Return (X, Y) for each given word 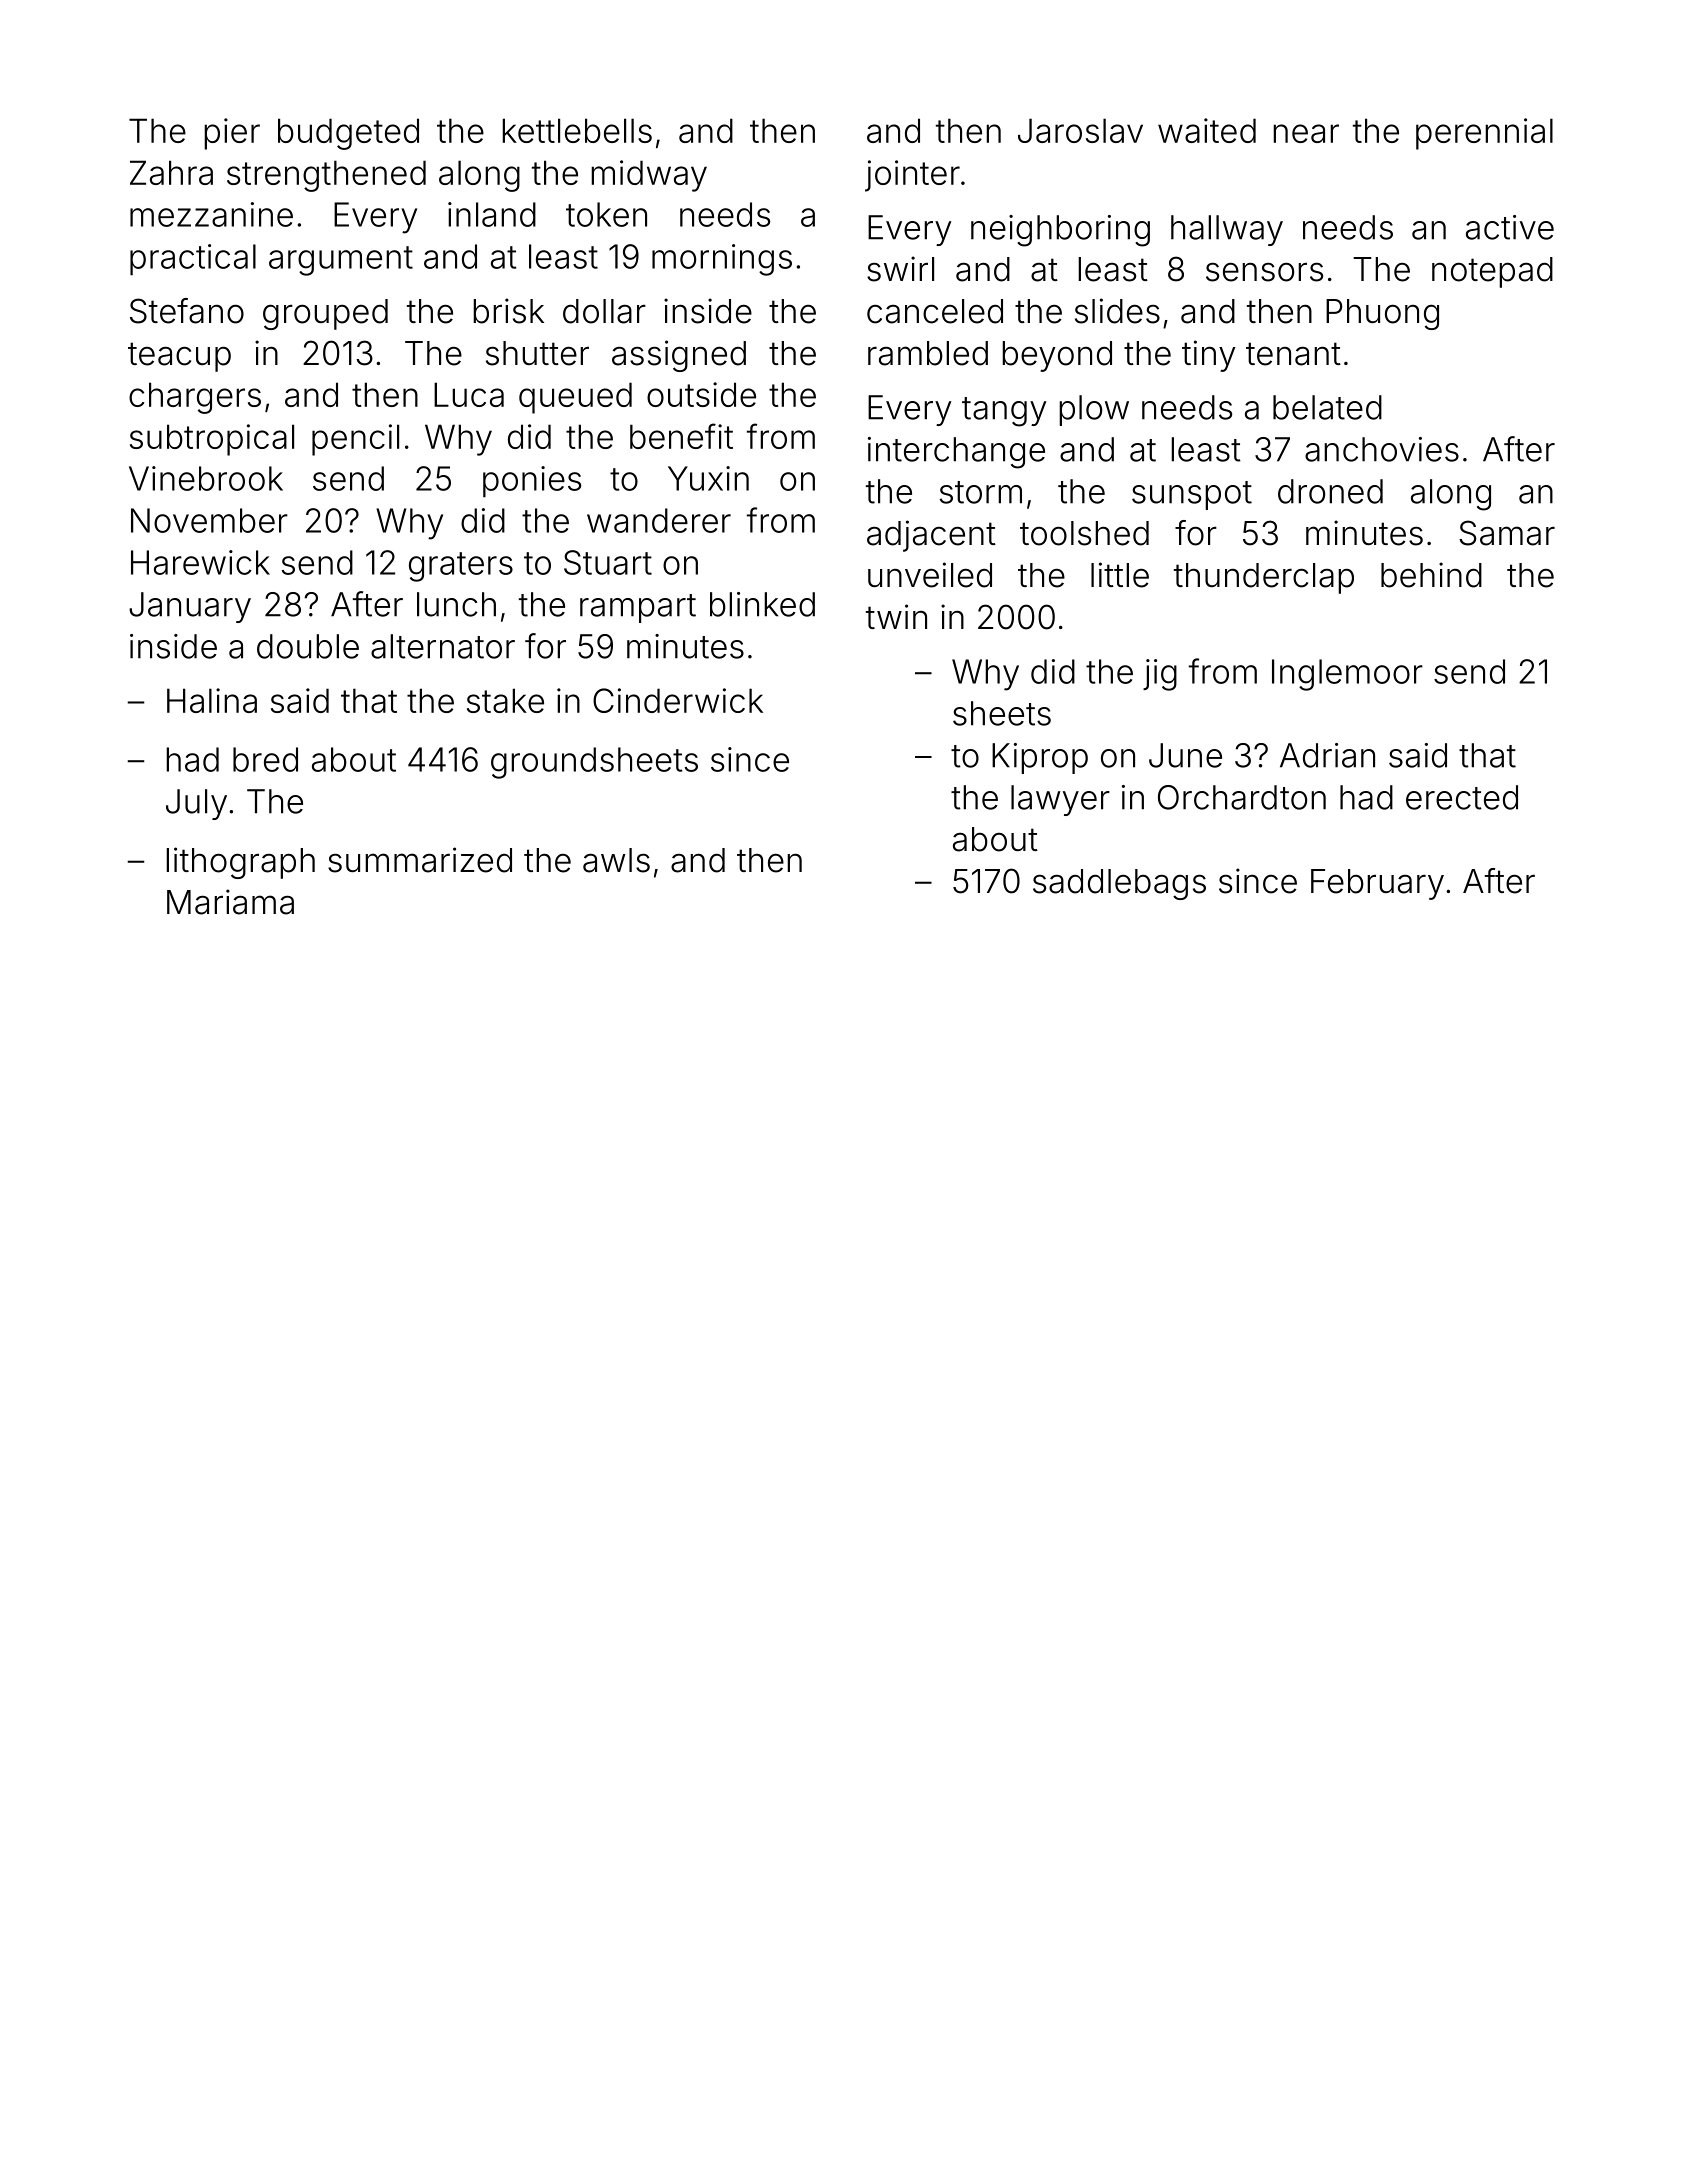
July (196, 804)
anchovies (1382, 449)
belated (1327, 407)
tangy (1004, 412)
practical (193, 259)
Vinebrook (206, 478)
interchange (956, 453)
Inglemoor (1347, 675)
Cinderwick (678, 700)
